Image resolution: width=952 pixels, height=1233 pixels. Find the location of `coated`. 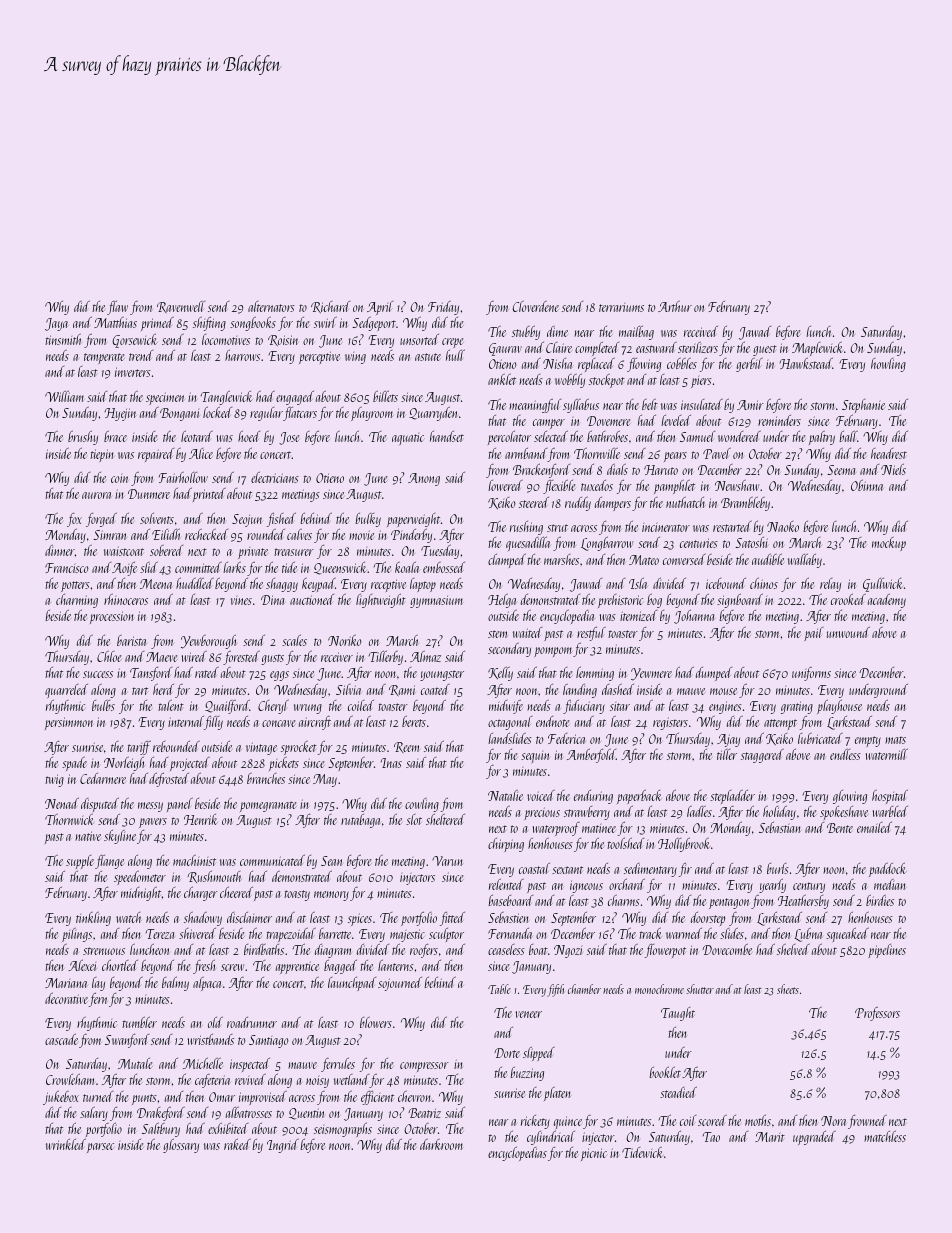

coated is located at coordinates (435, 689).
